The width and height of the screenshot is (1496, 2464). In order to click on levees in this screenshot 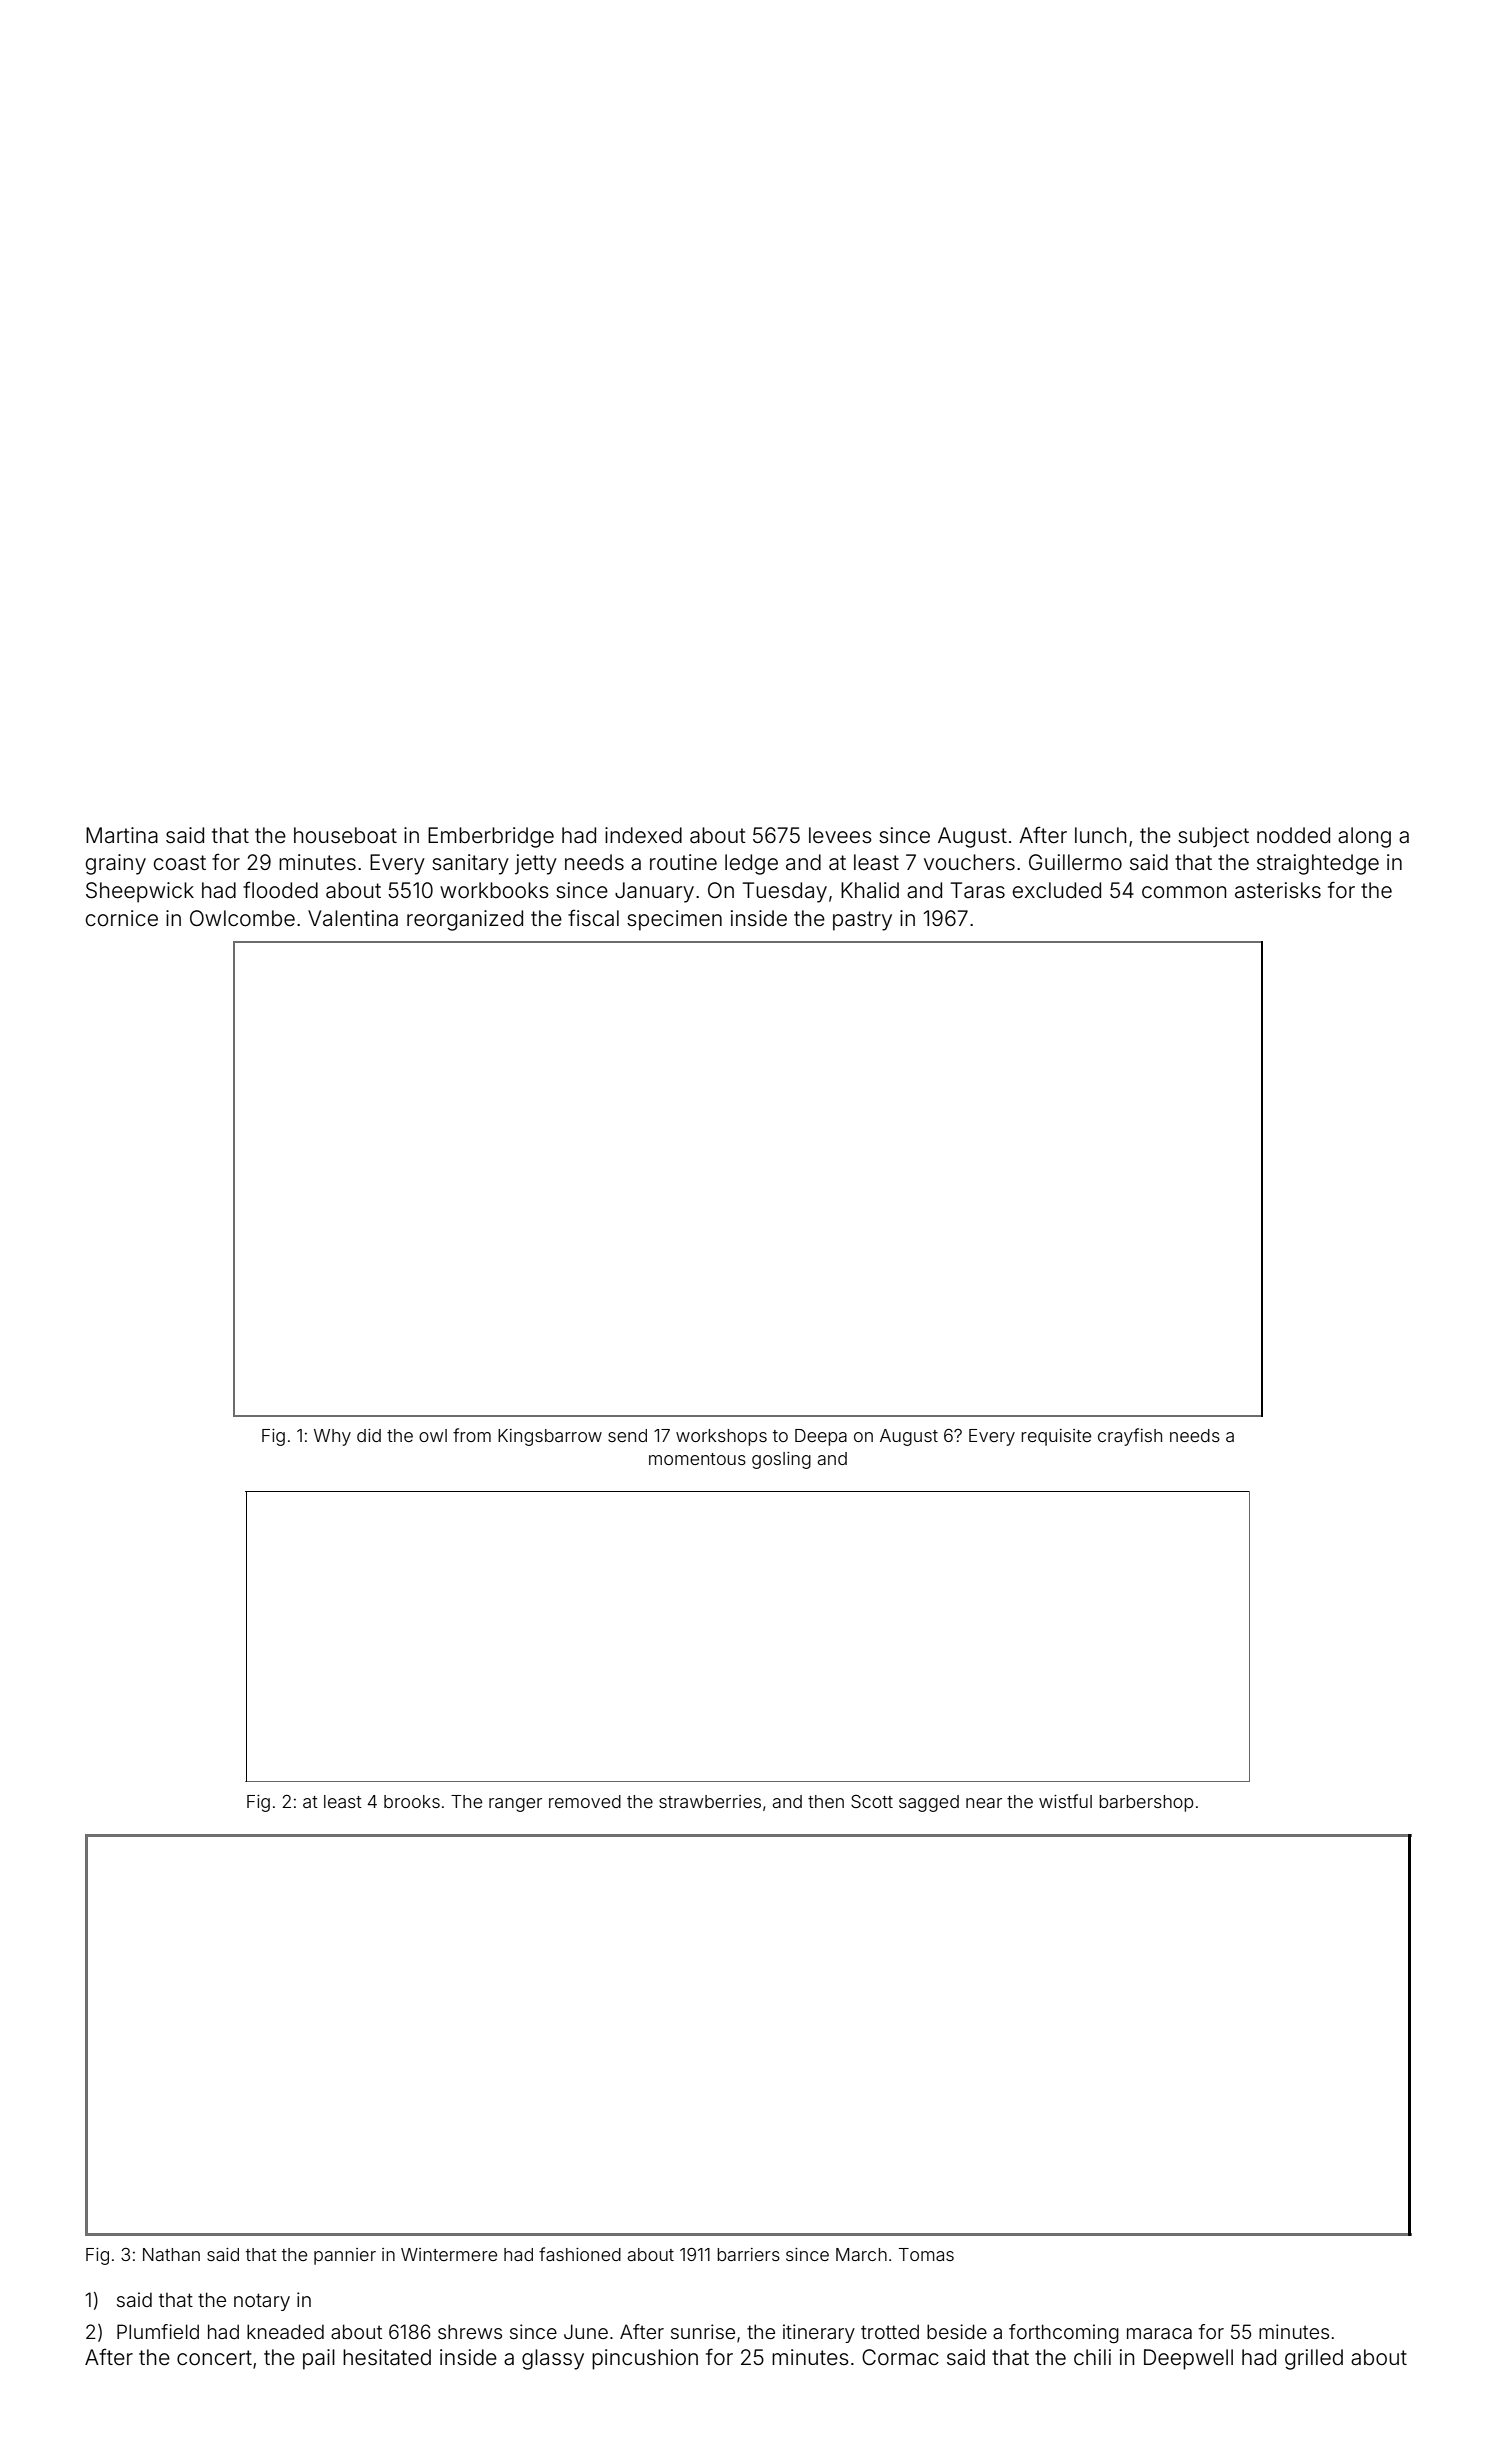, I will do `click(840, 835)`.
